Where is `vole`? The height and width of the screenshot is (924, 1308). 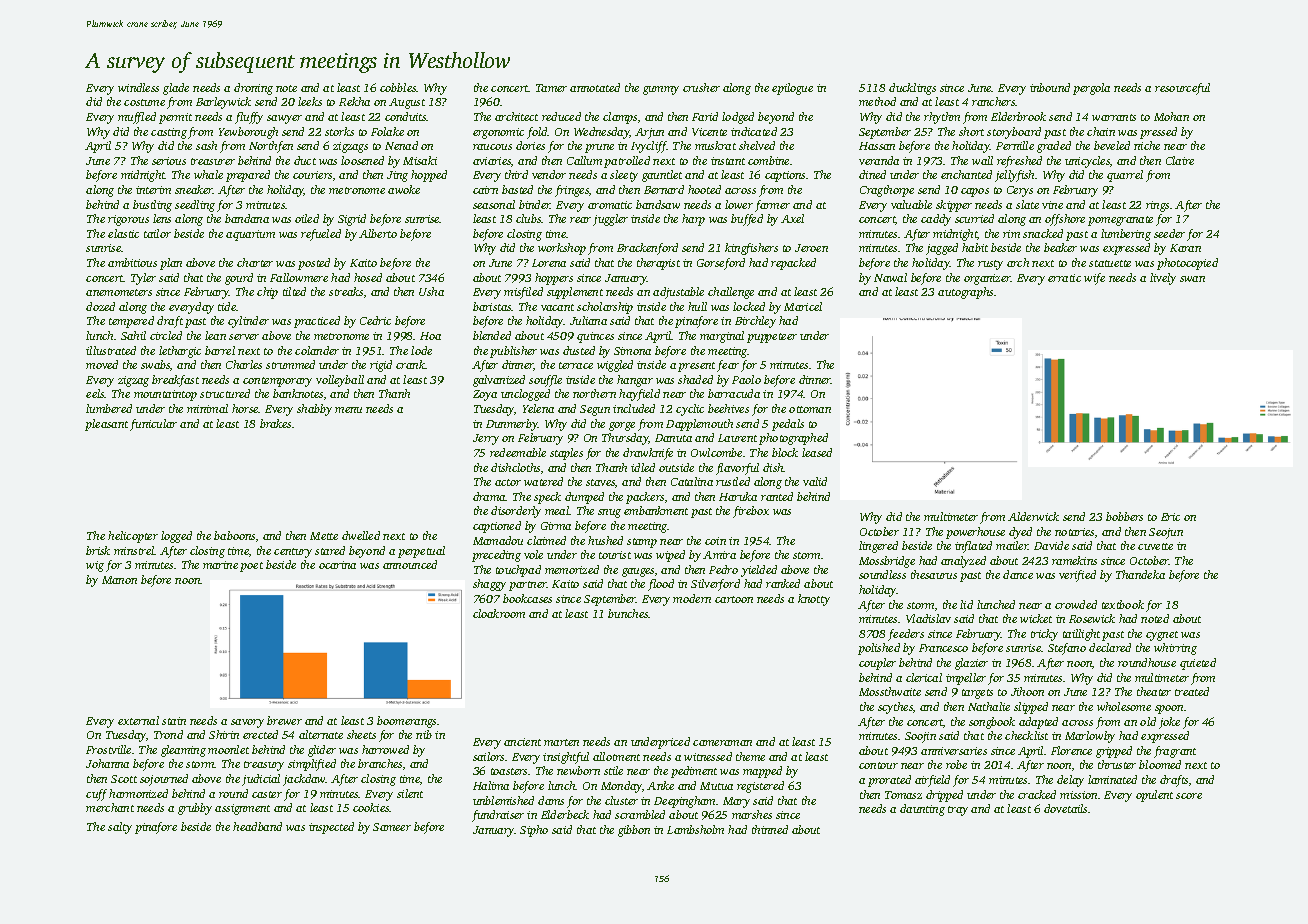 vole is located at coordinates (533, 554).
